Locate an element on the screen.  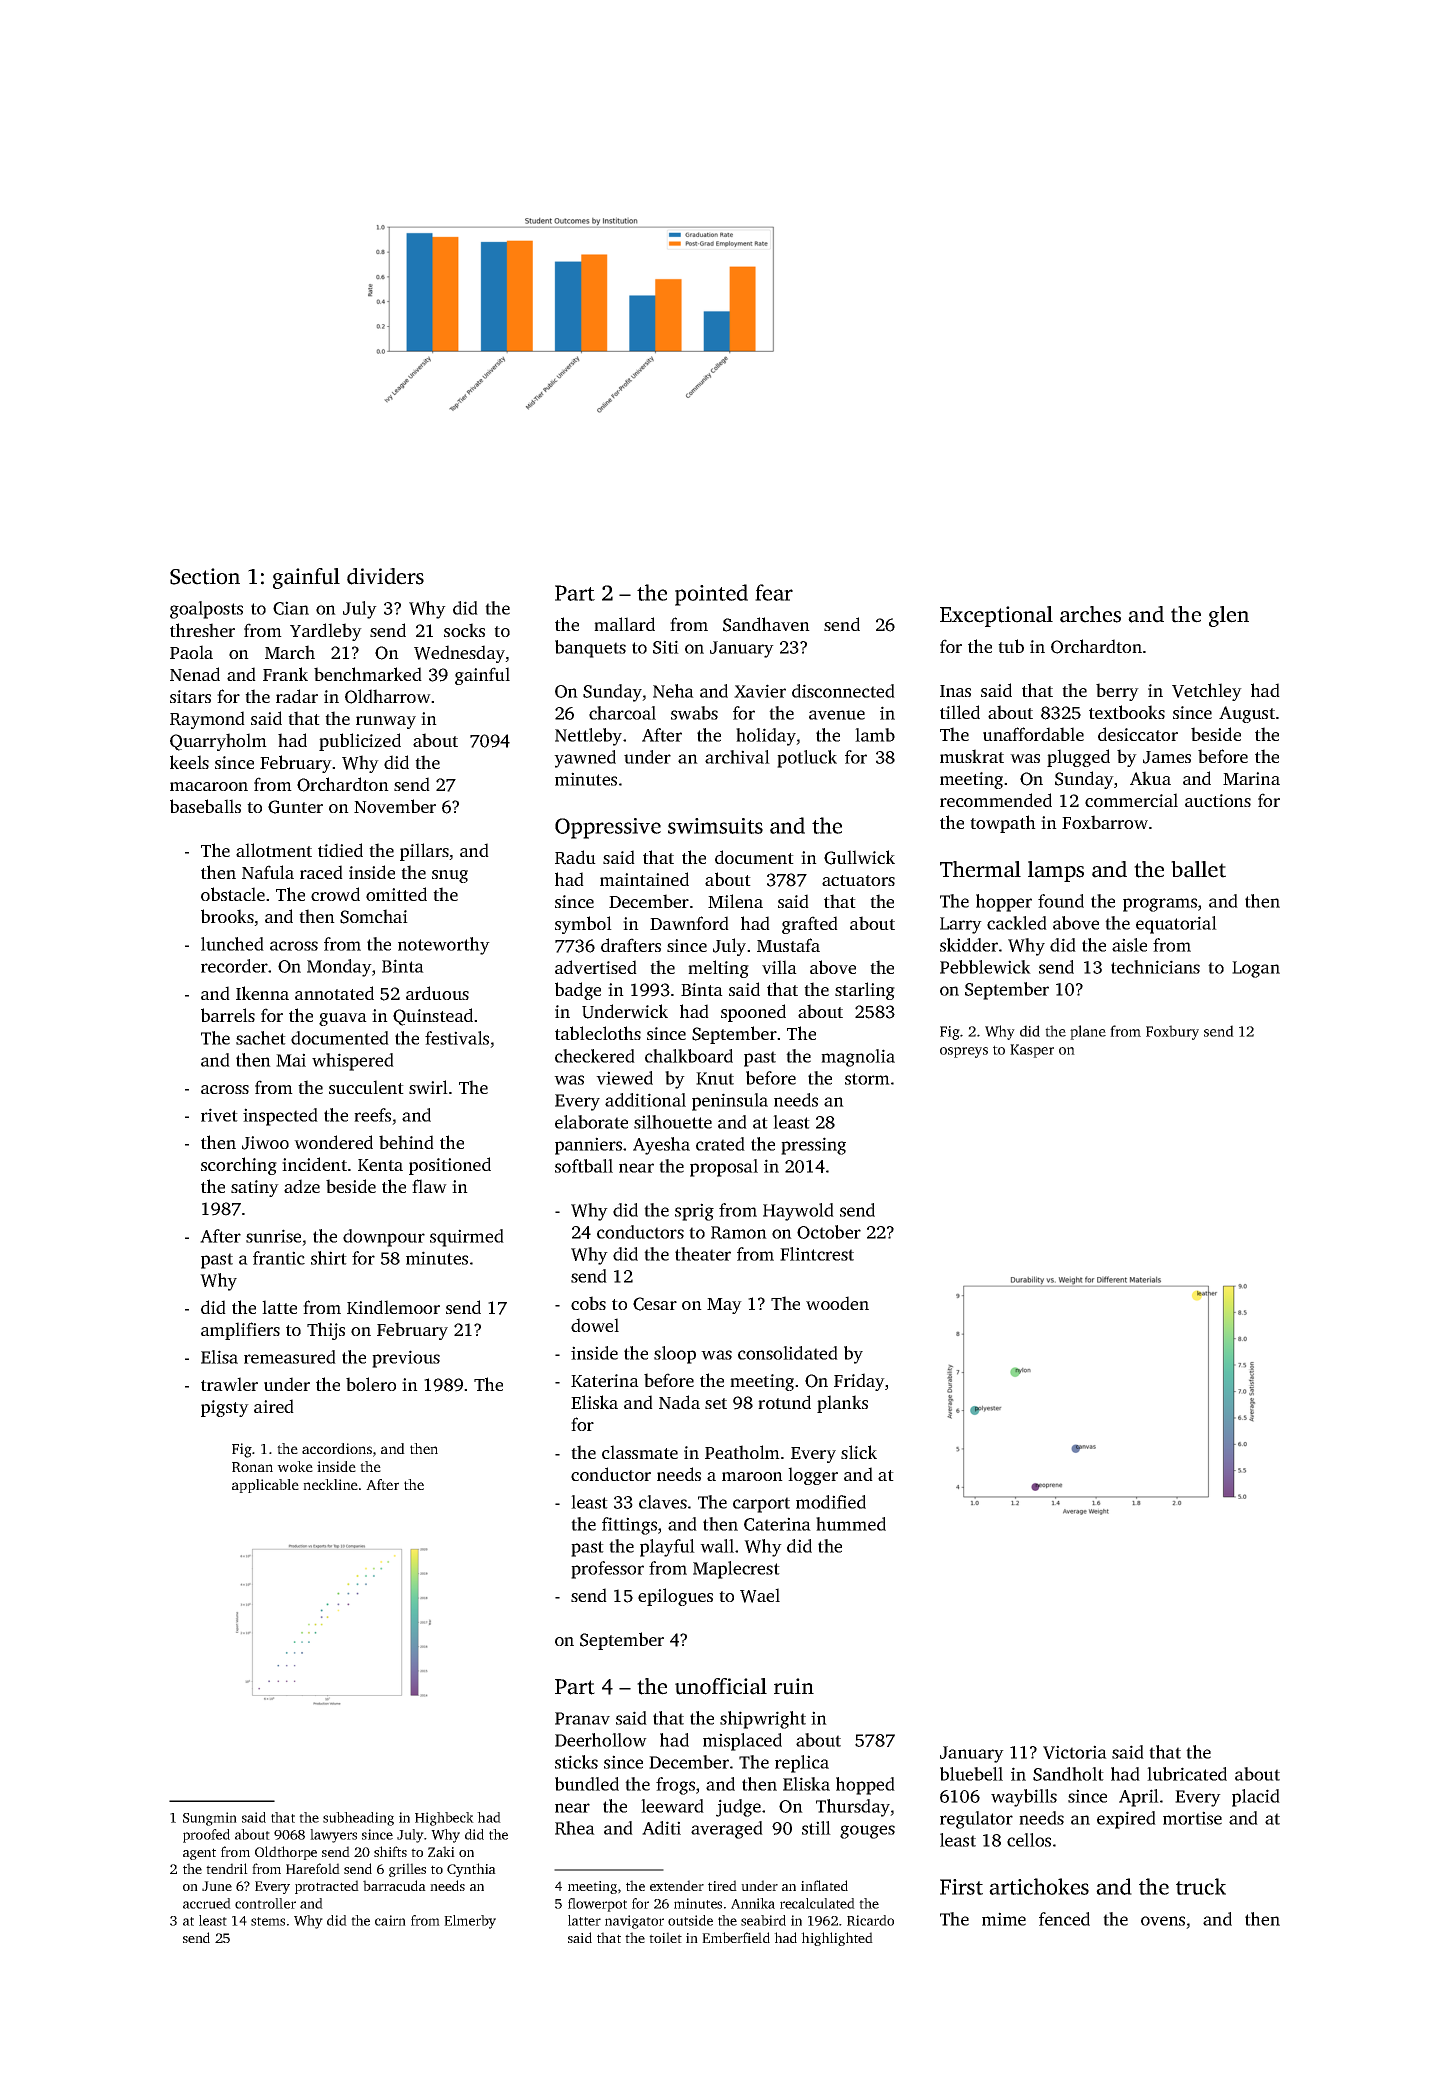
slick is located at coordinates (859, 1452).
